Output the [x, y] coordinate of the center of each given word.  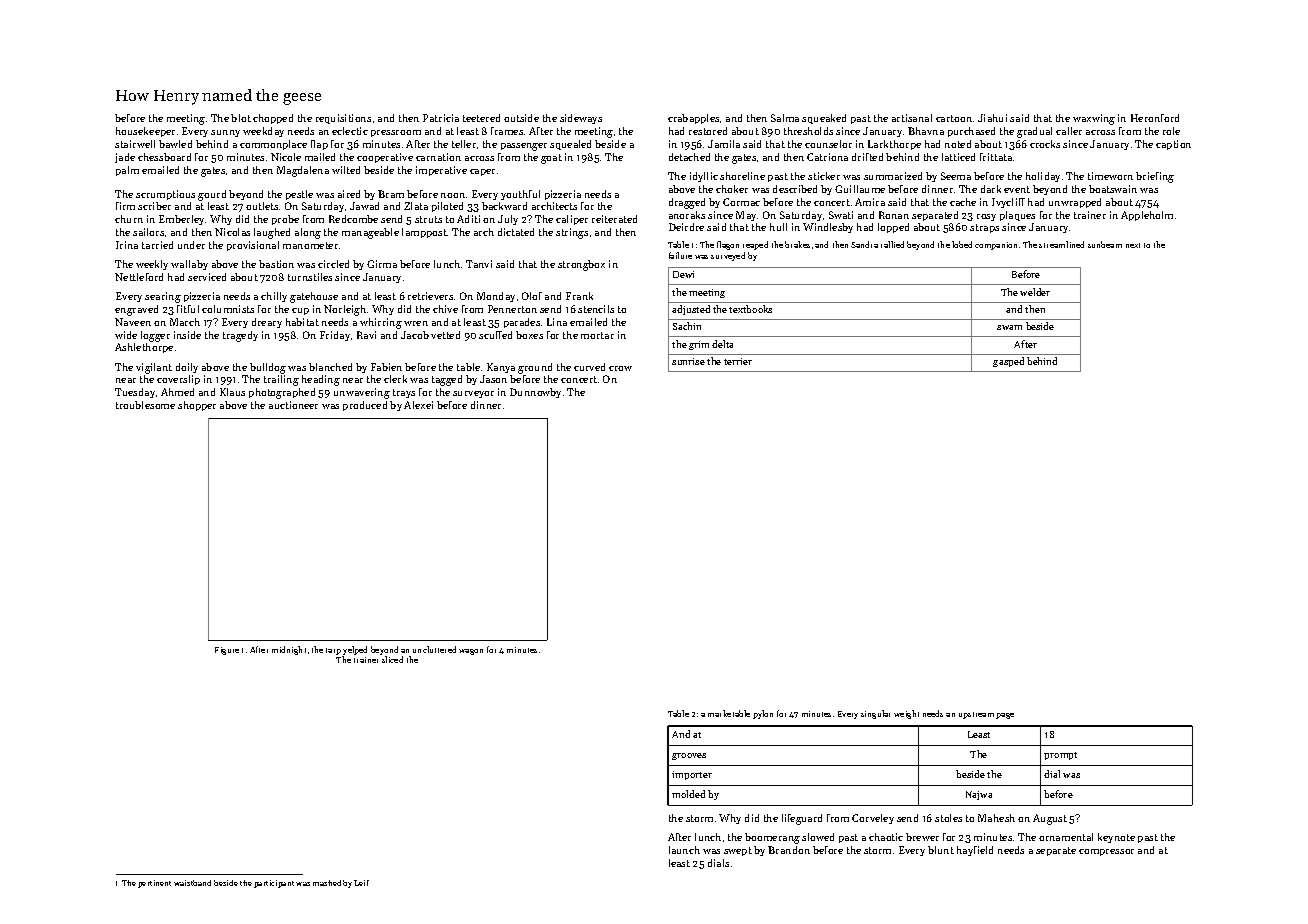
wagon [471, 652]
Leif [361, 883]
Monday [496, 297]
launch [684, 850]
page [1005, 716]
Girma [382, 264]
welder [1035, 292]
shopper [197, 406]
